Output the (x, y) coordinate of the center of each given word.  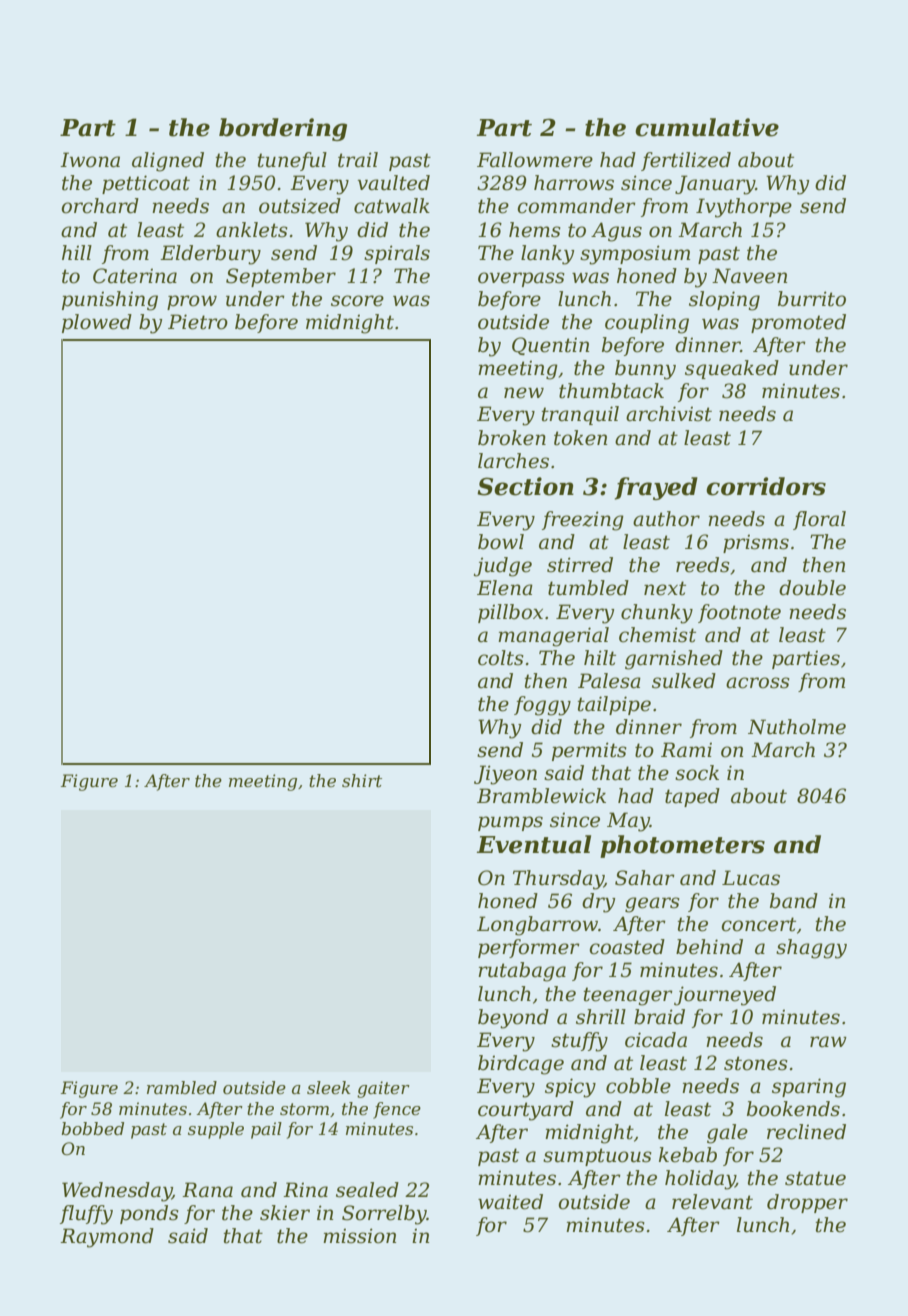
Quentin (550, 346)
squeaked (732, 369)
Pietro (198, 322)
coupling (647, 324)
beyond (513, 1019)
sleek (329, 1087)
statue (815, 1178)
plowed (97, 323)
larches (513, 461)
